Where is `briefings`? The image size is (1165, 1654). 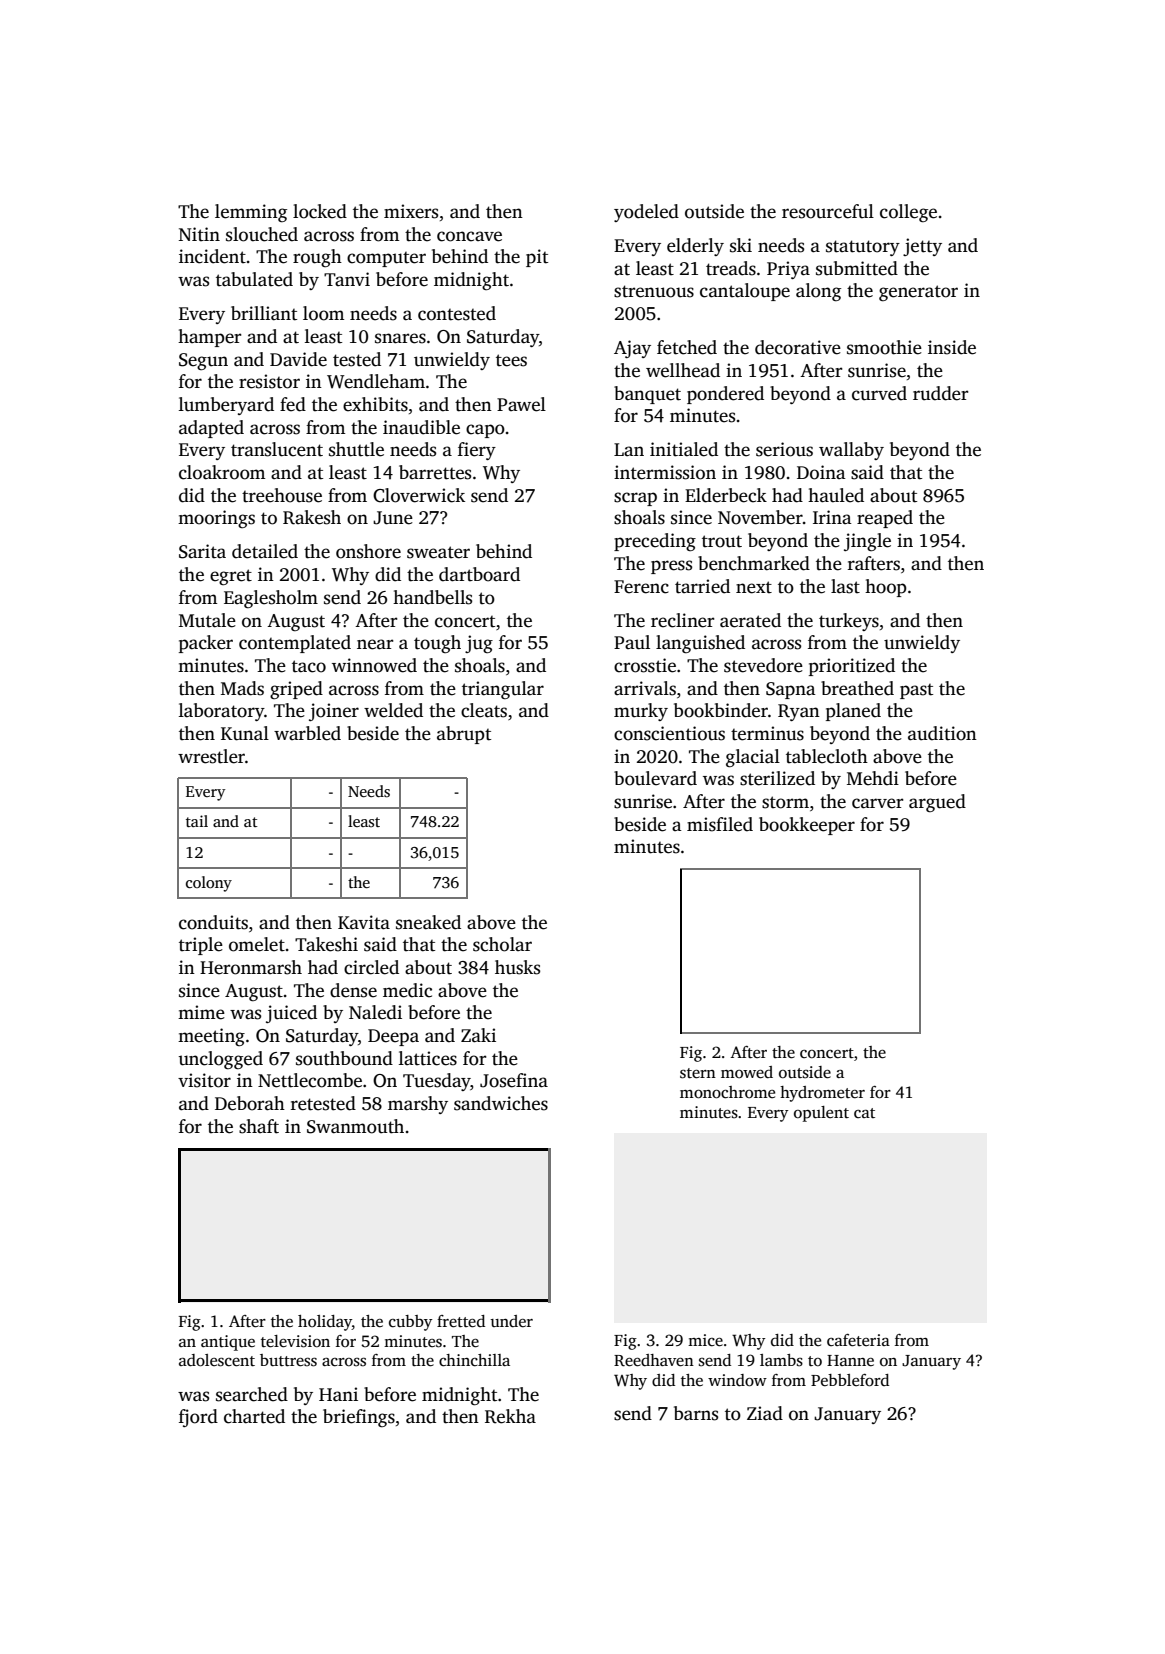 briefings is located at coordinates (359, 1418).
